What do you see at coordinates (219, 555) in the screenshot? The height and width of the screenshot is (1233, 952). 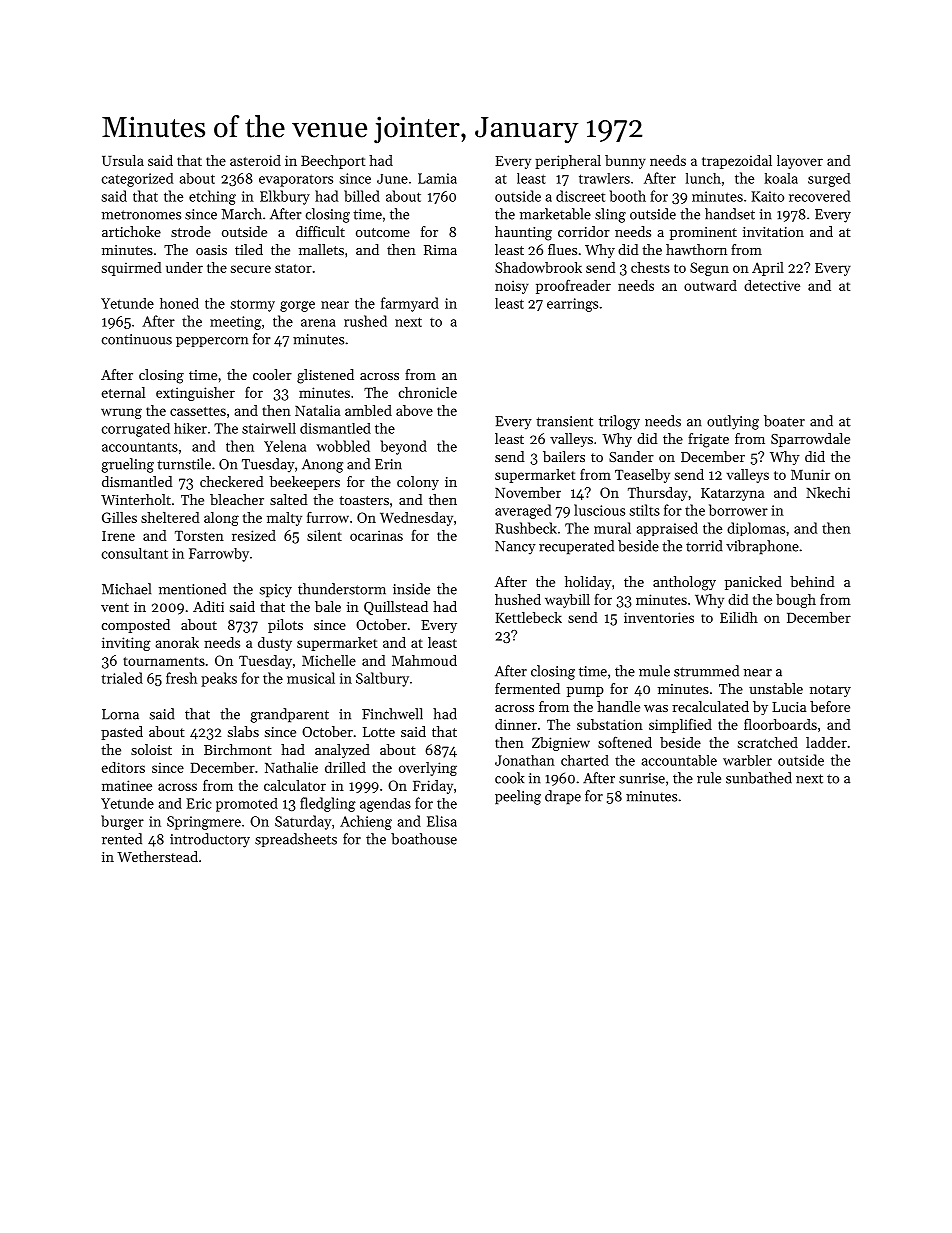 I see `Farrowby` at bounding box center [219, 555].
